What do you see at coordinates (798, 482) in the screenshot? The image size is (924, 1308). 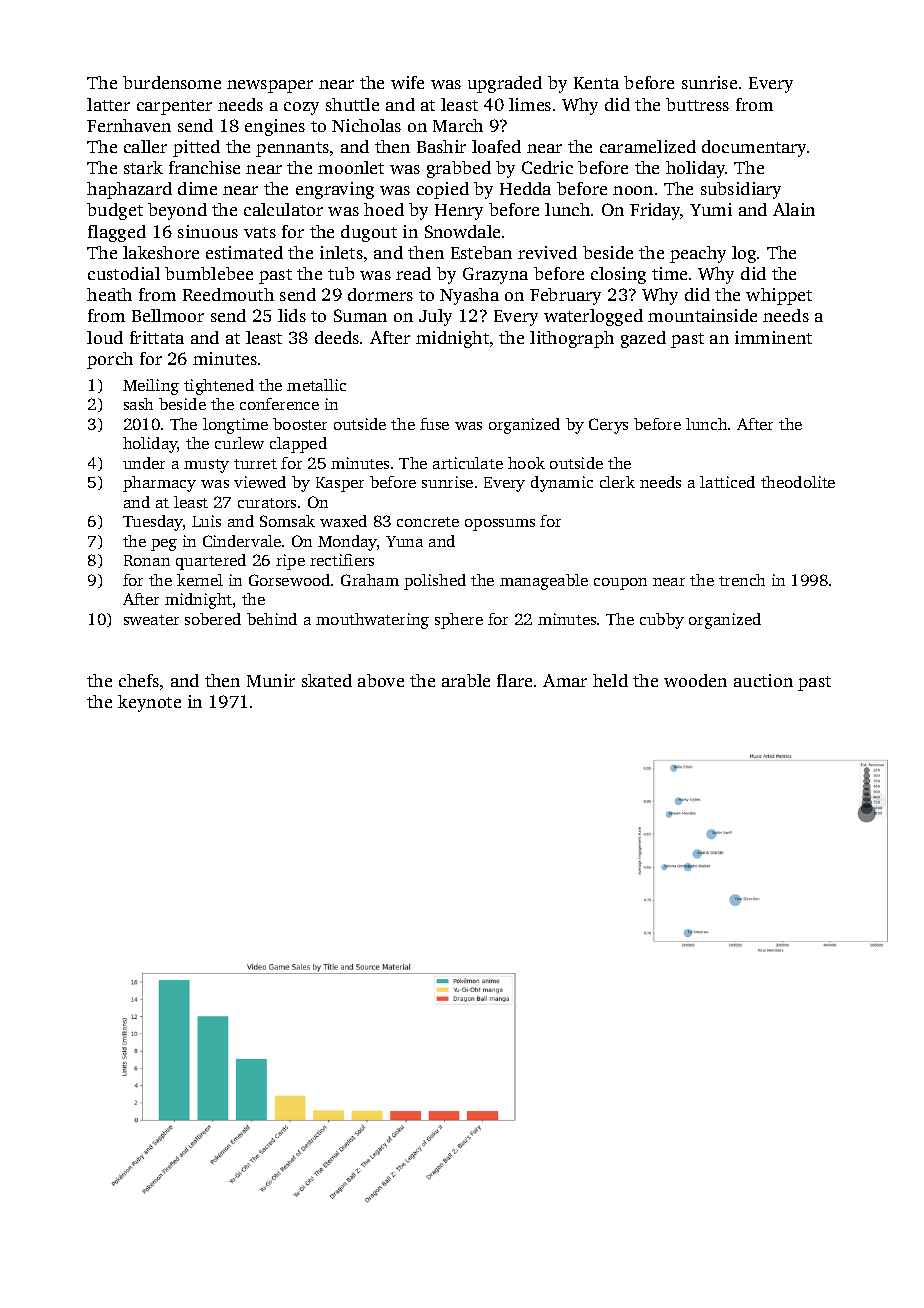 I see `theodolite` at bounding box center [798, 482].
